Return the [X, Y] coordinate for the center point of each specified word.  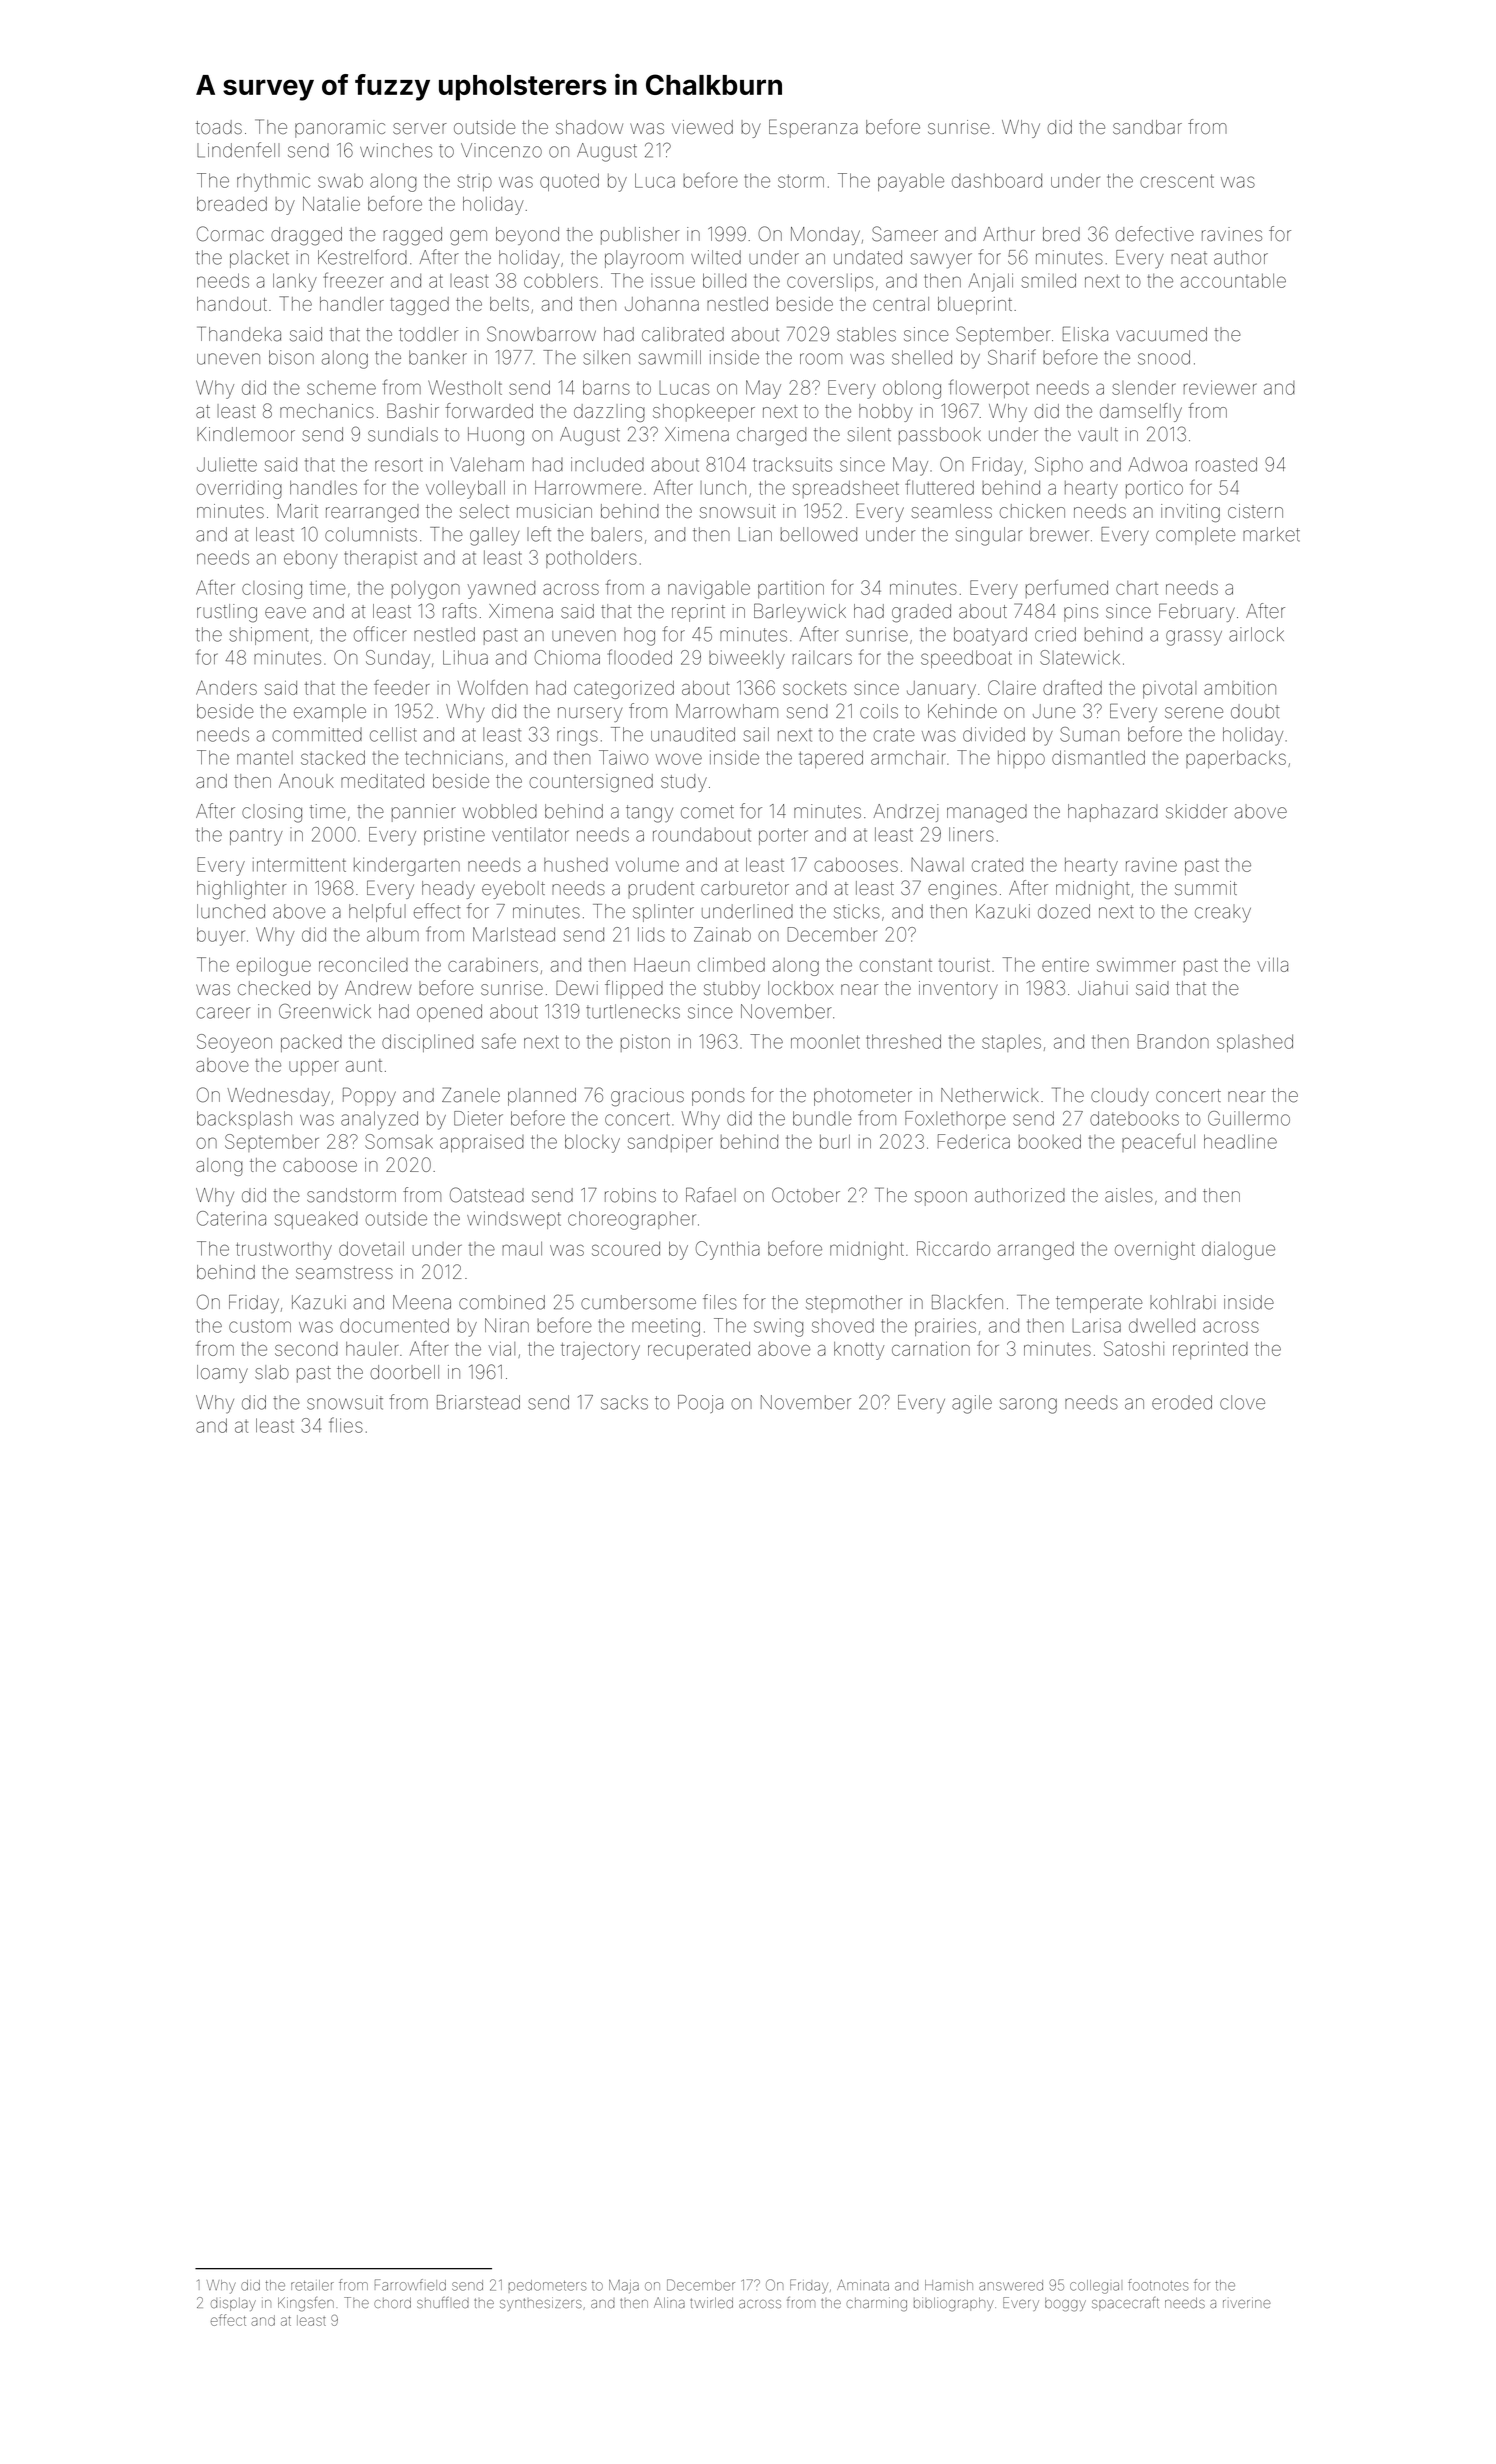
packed [311, 1043]
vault [1098, 434]
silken [606, 357]
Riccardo [953, 1248]
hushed [576, 865]
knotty [859, 1351]
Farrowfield [410, 2285]
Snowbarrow [541, 334]
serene [1194, 713]
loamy [222, 1374]
